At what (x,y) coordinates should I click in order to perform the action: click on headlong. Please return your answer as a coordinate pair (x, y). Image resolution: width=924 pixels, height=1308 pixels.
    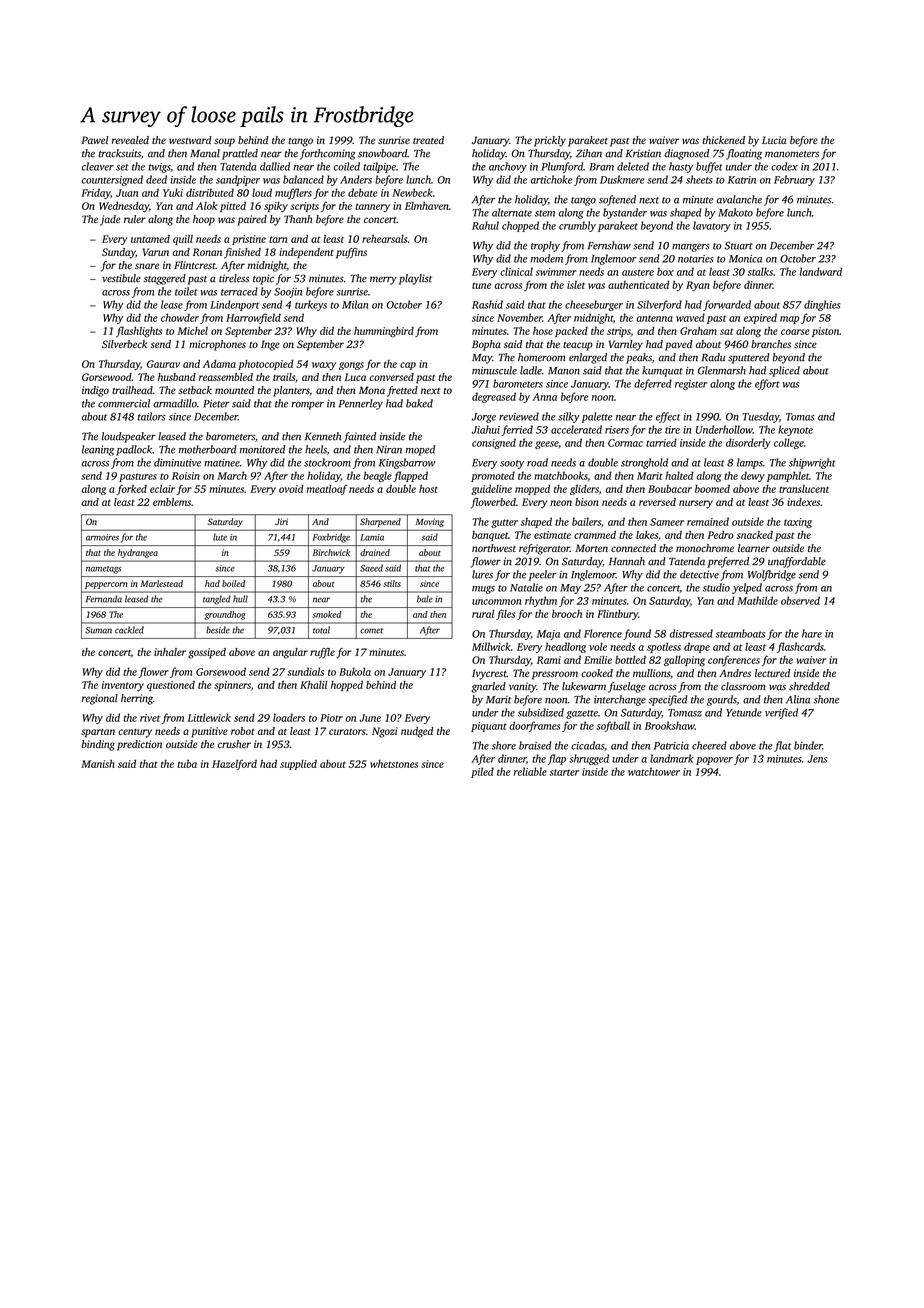
    Looking at the image, I should click on (565, 647).
